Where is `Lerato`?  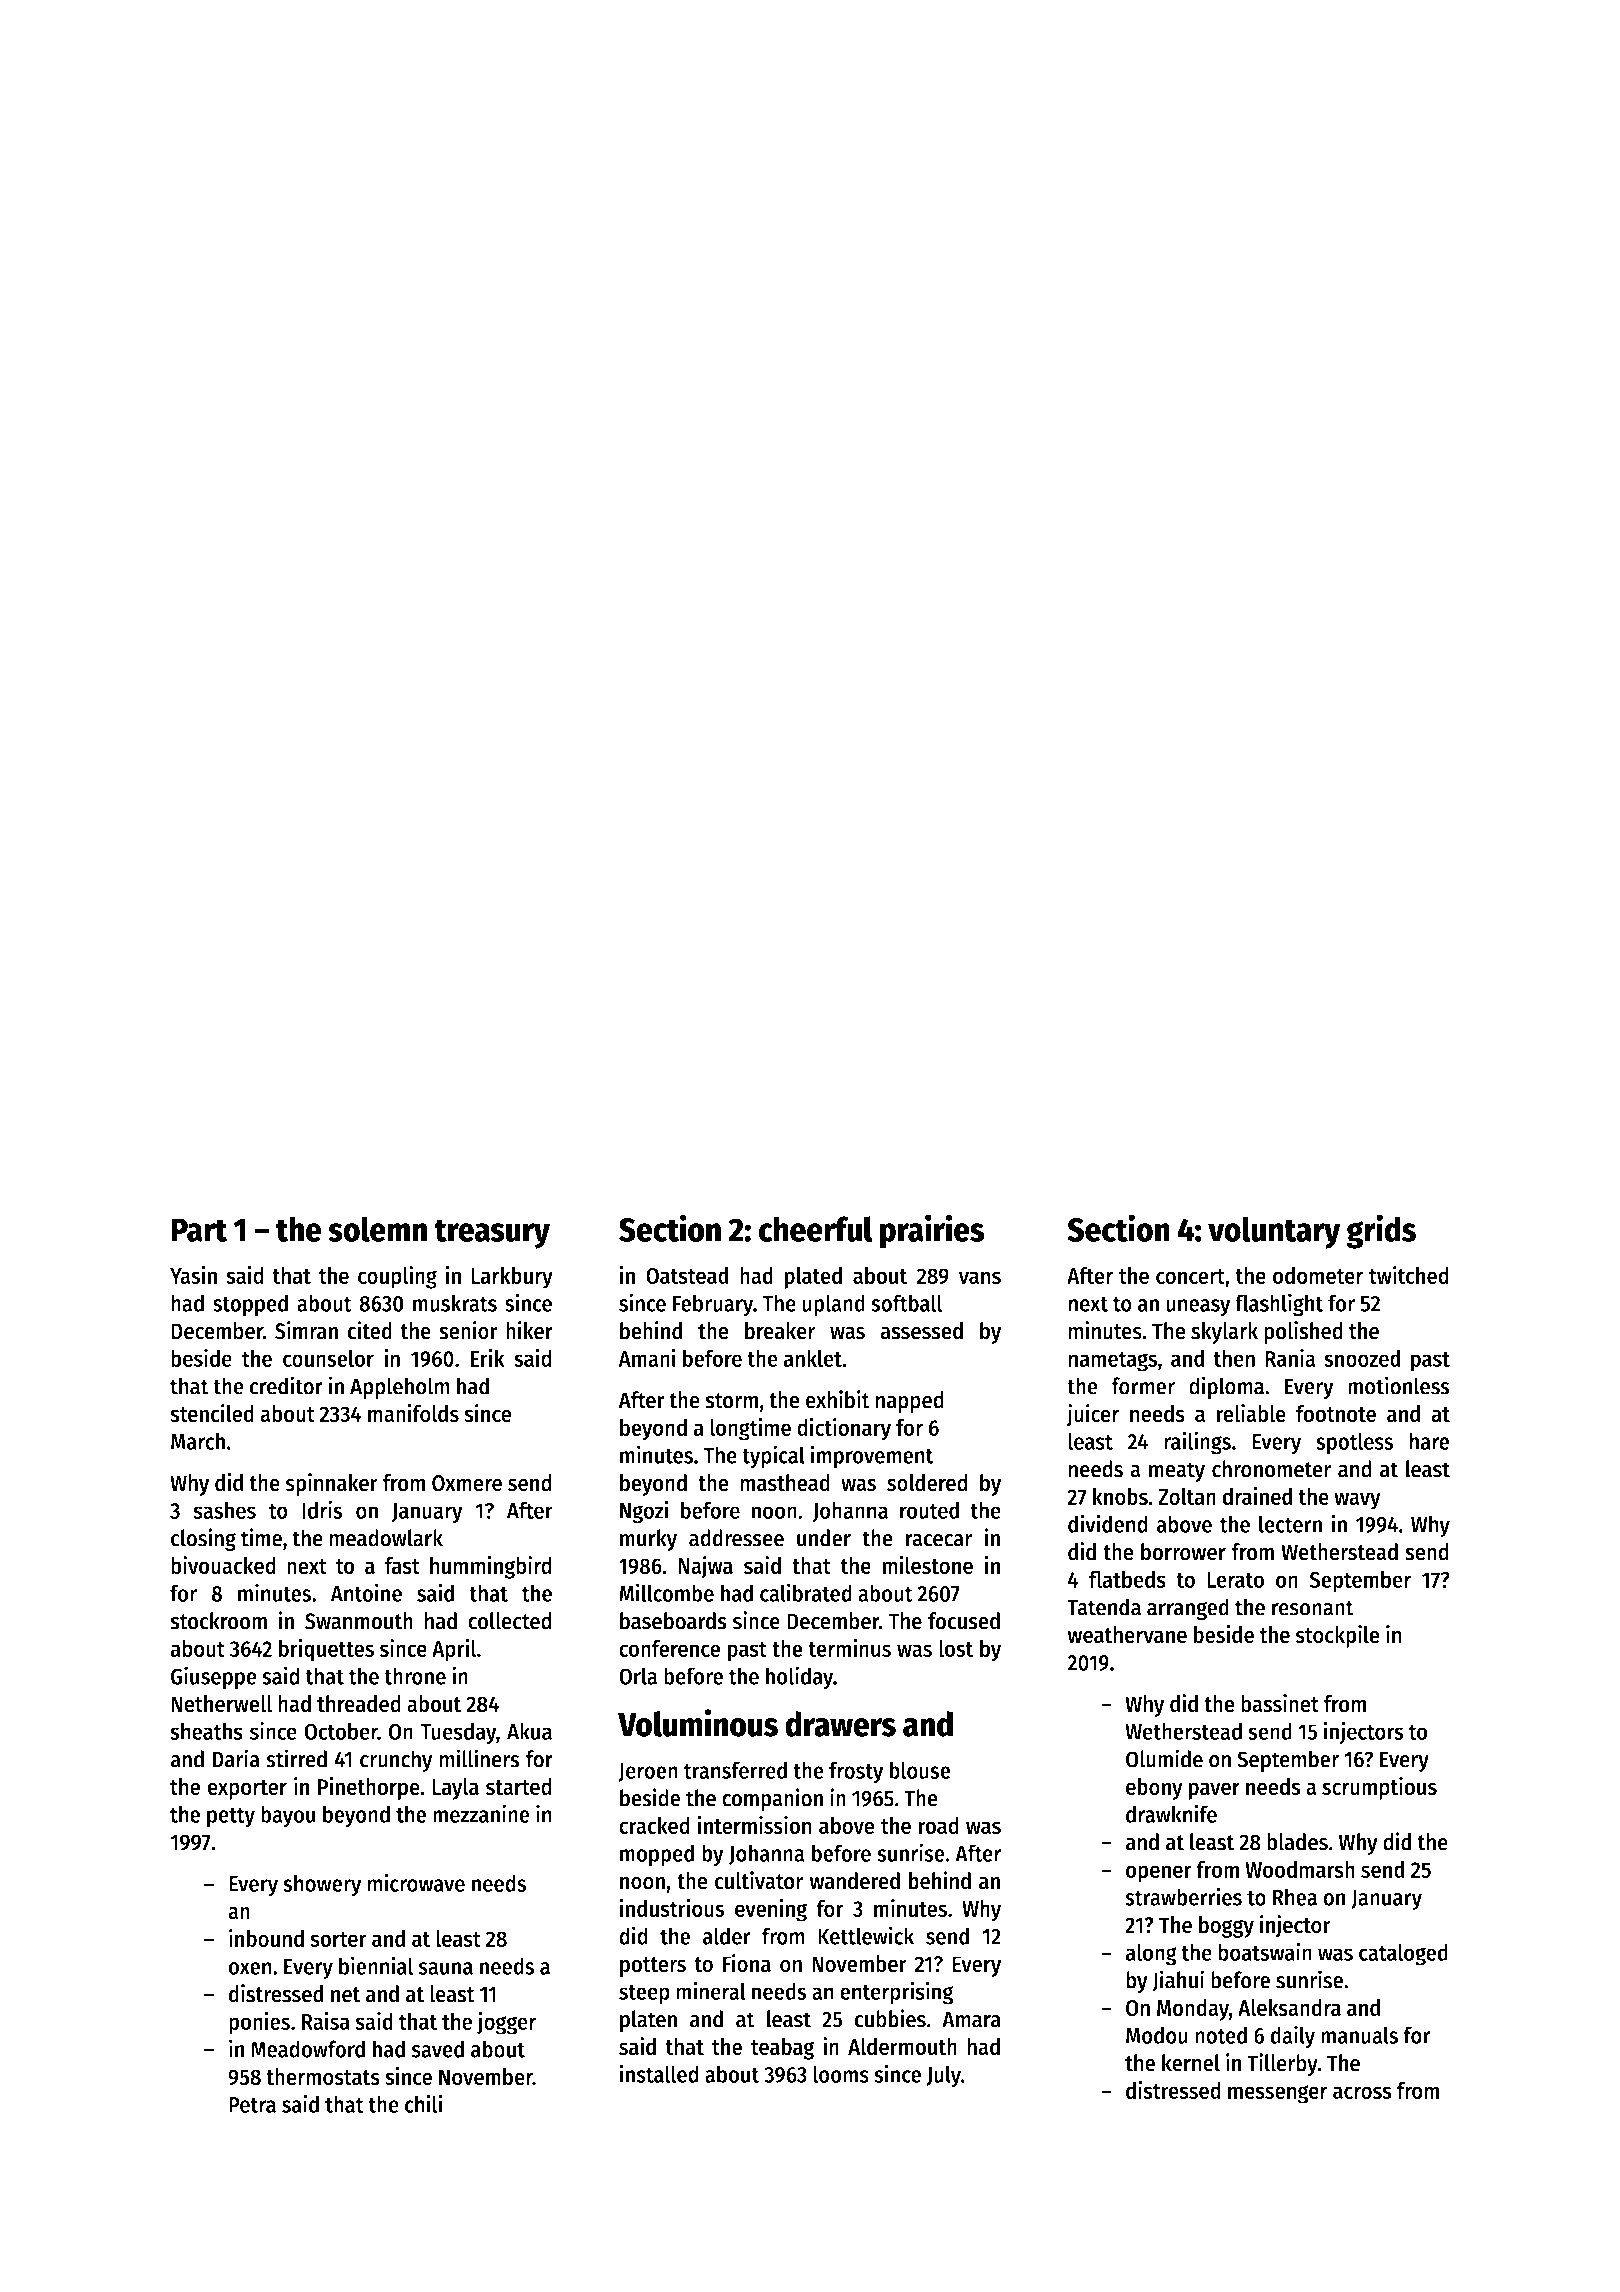 Lerato is located at coordinates (1235, 1580).
